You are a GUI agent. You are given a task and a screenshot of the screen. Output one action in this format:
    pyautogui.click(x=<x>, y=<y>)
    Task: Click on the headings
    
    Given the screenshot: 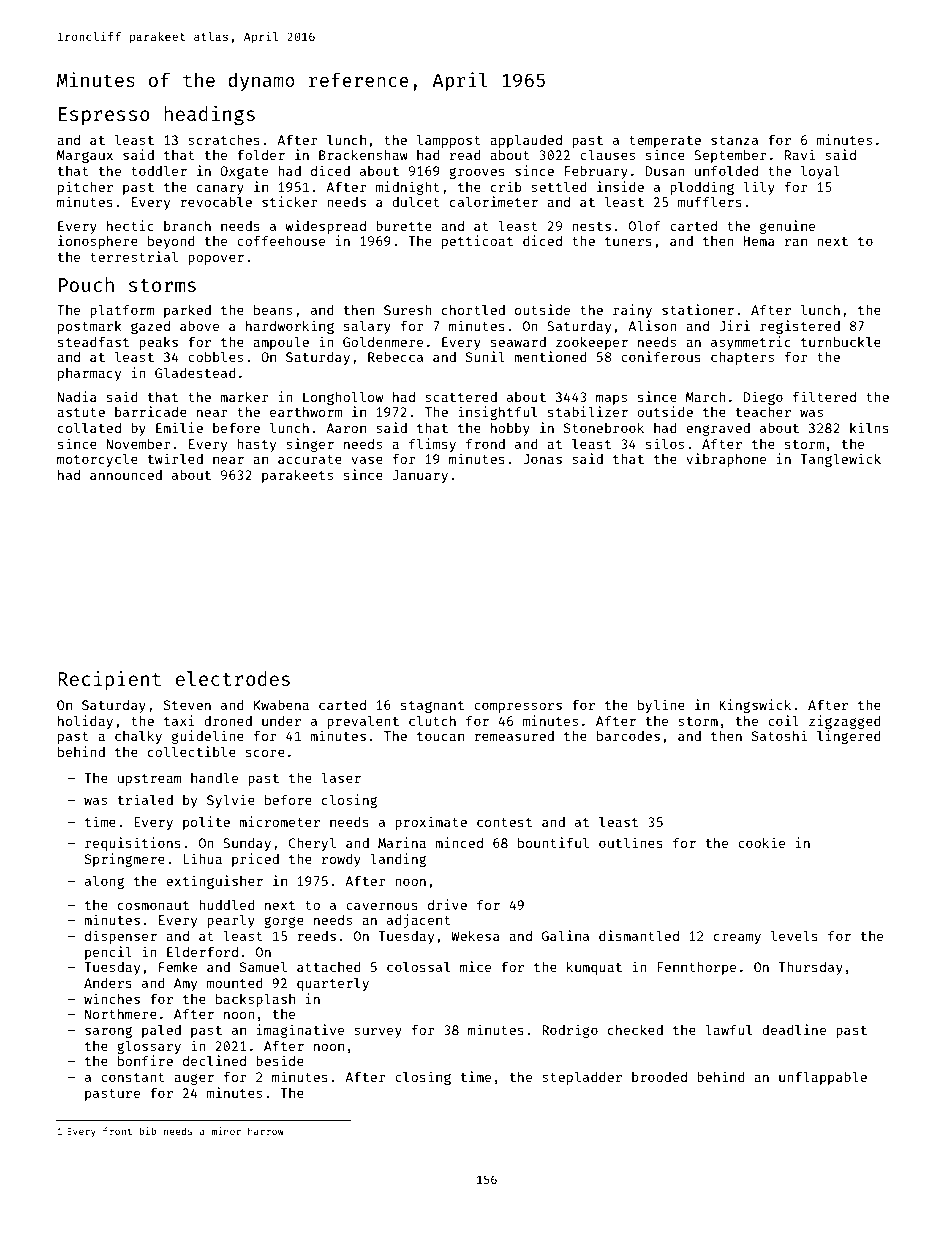 What is the action you would take?
    pyautogui.click(x=209, y=115)
